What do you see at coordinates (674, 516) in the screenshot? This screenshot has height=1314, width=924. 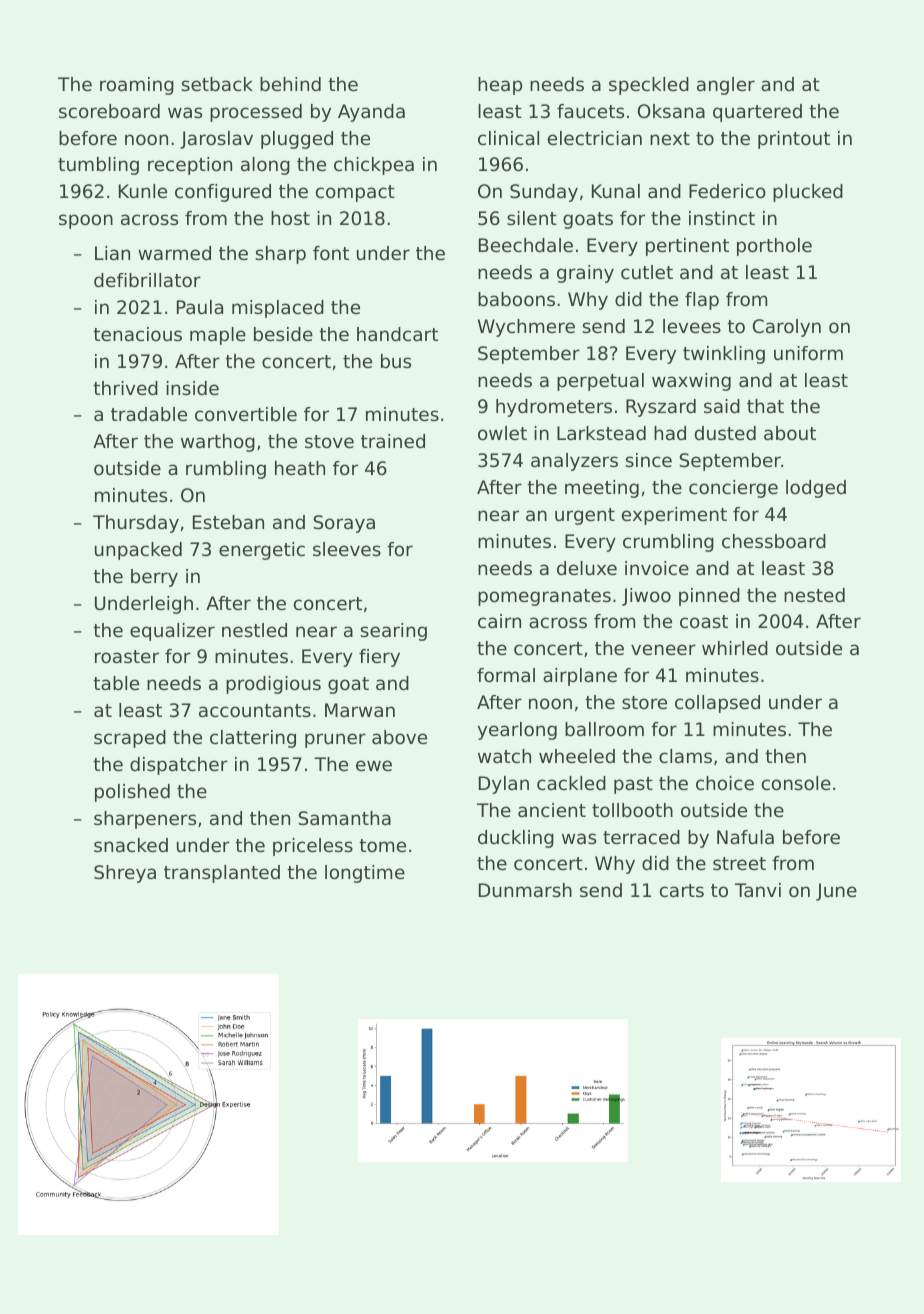 I see `experiment` at bounding box center [674, 516].
